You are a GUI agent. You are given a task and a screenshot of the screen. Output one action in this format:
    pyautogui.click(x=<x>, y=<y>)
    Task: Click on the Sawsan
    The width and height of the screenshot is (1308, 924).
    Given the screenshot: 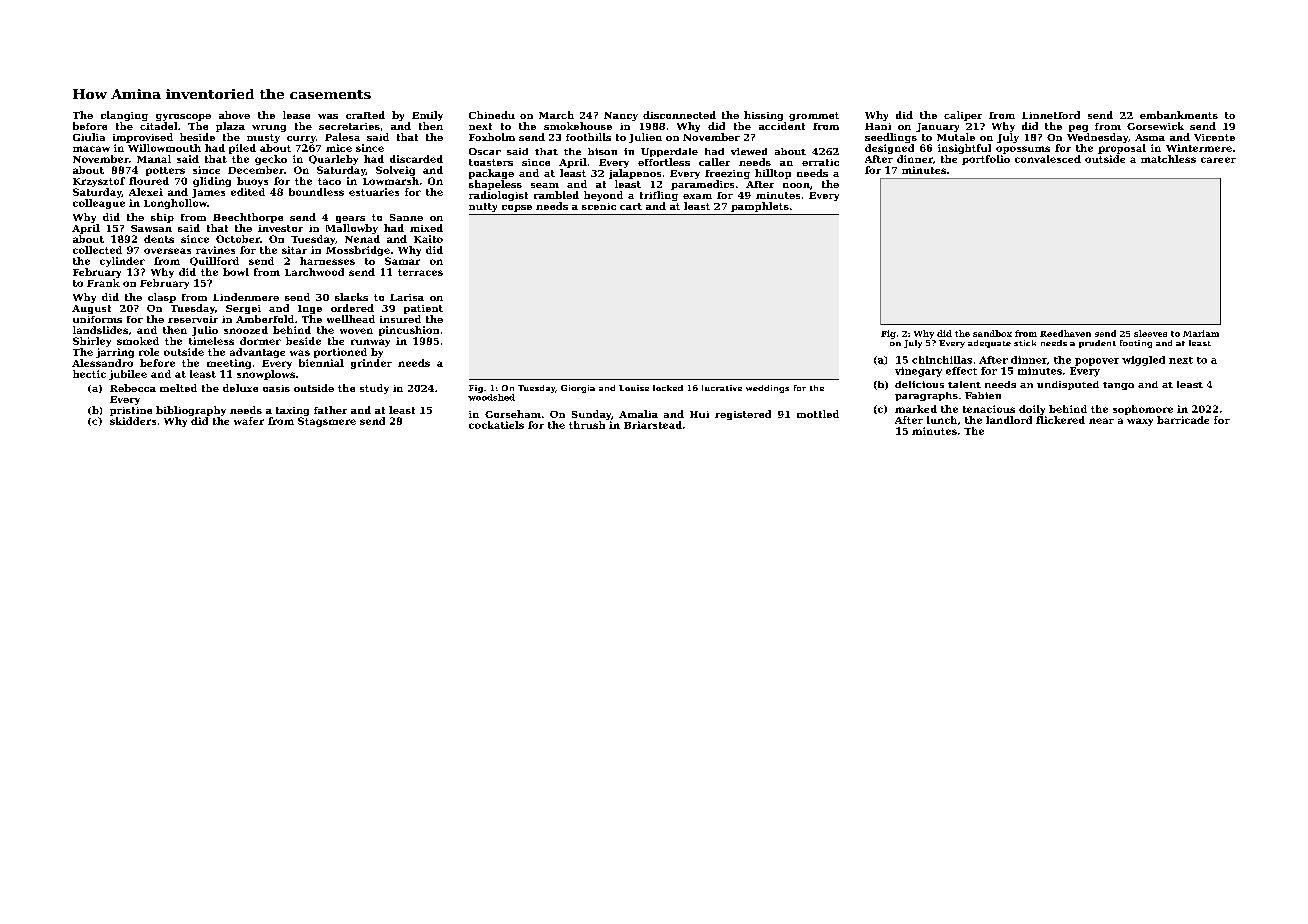 What is the action you would take?
    pyautogui.click(x=151, y=228)
